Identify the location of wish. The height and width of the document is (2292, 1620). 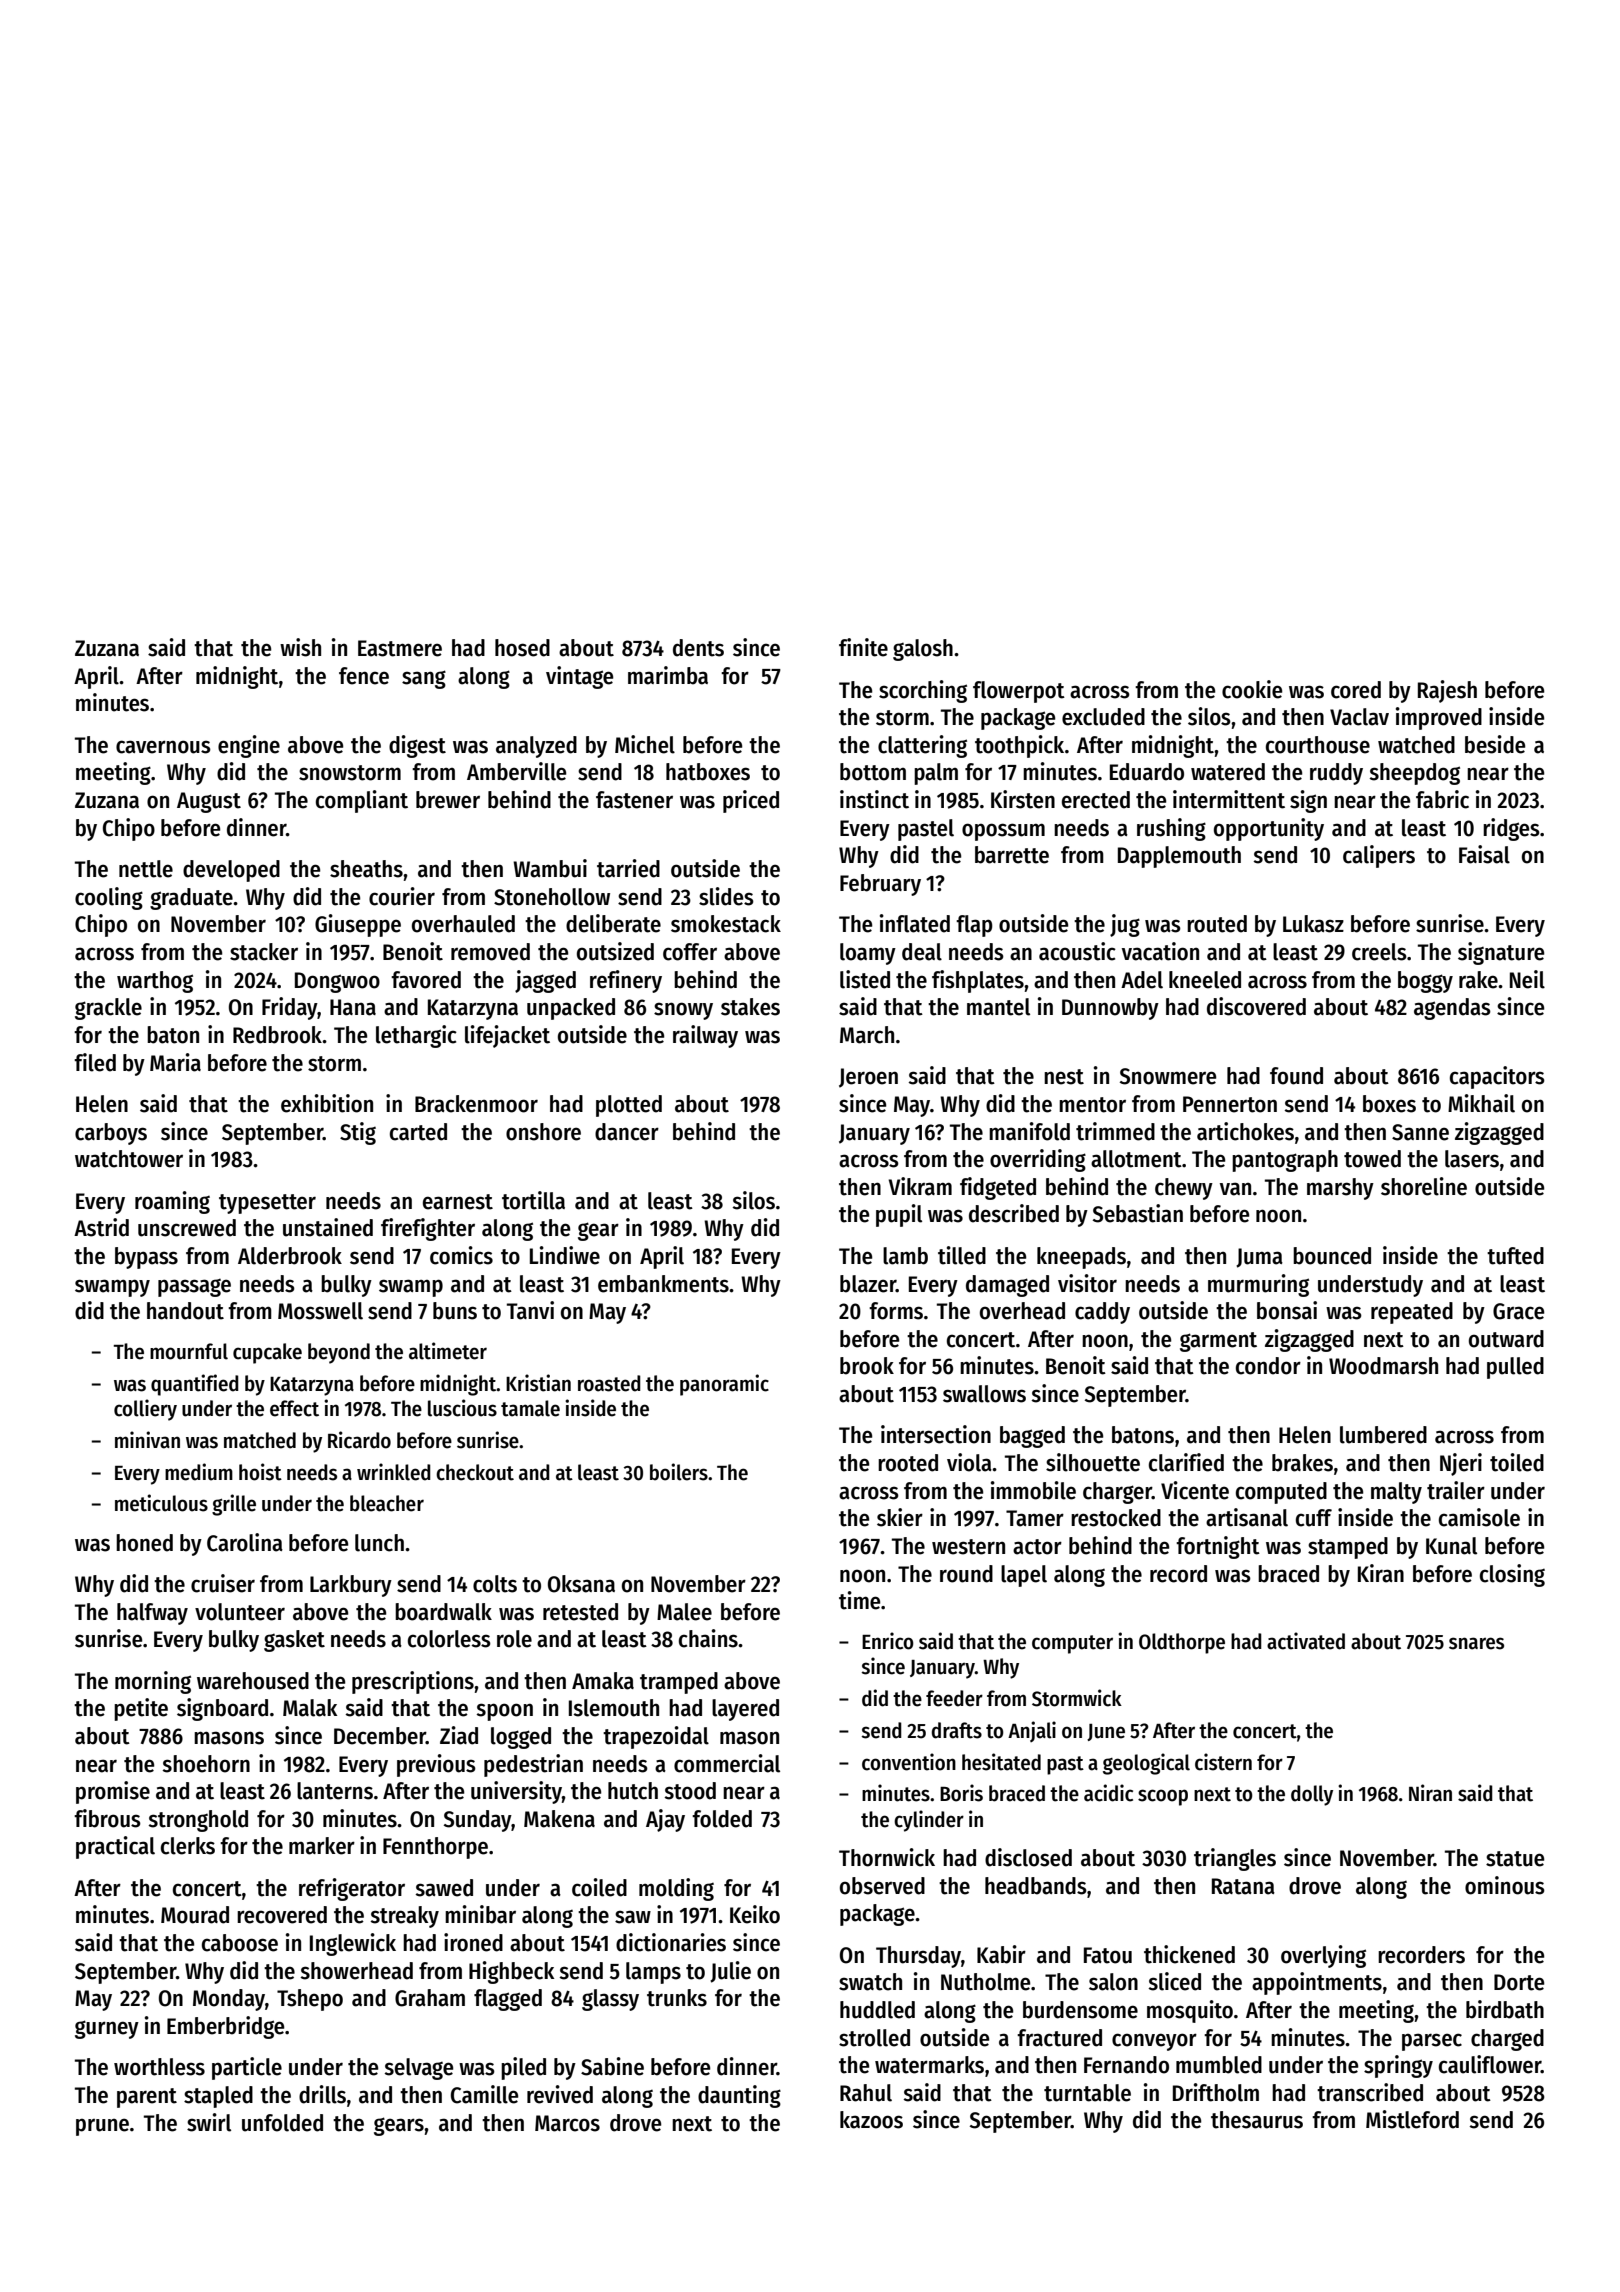
(300, 647).
